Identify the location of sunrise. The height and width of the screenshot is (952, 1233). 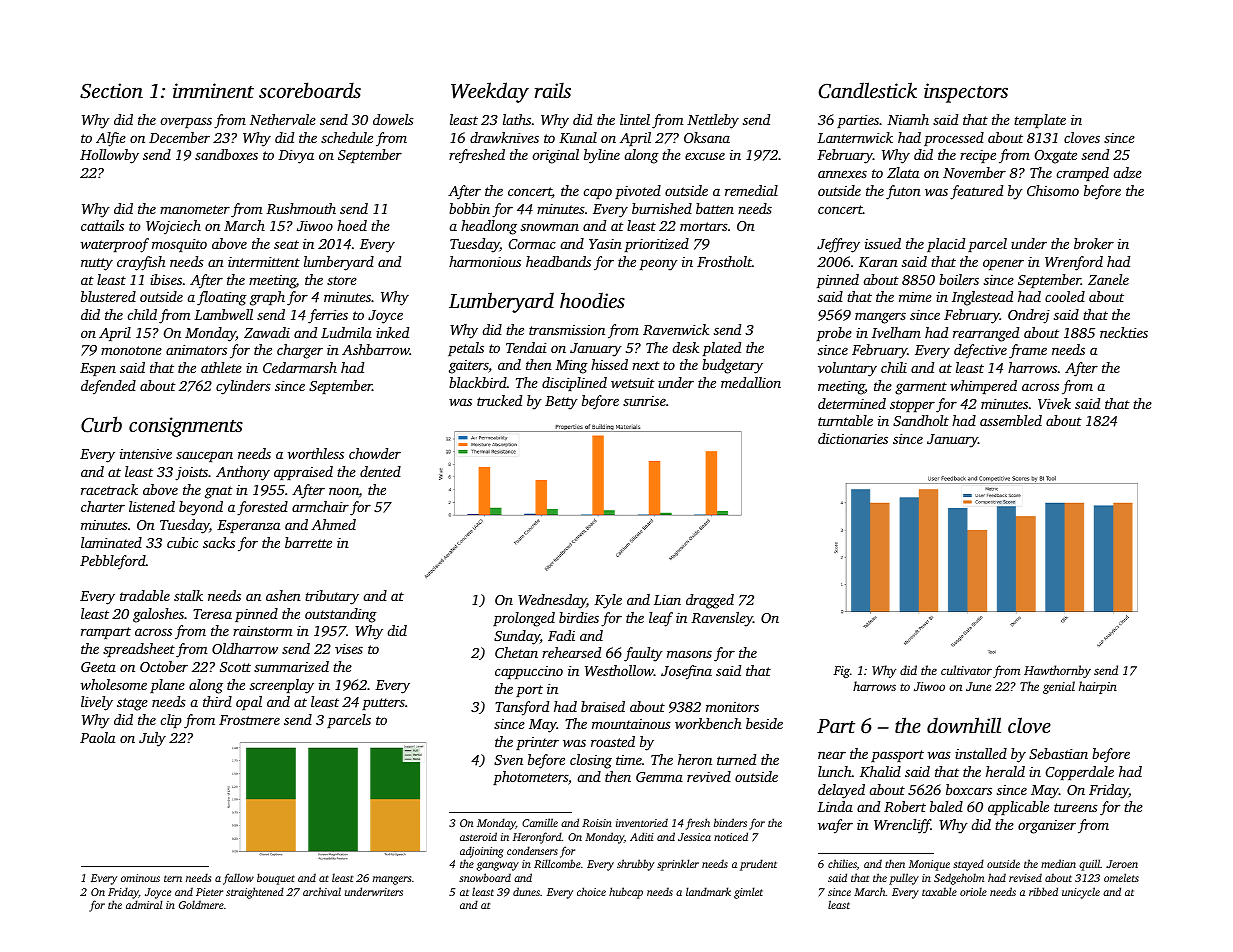
(644, 401).
